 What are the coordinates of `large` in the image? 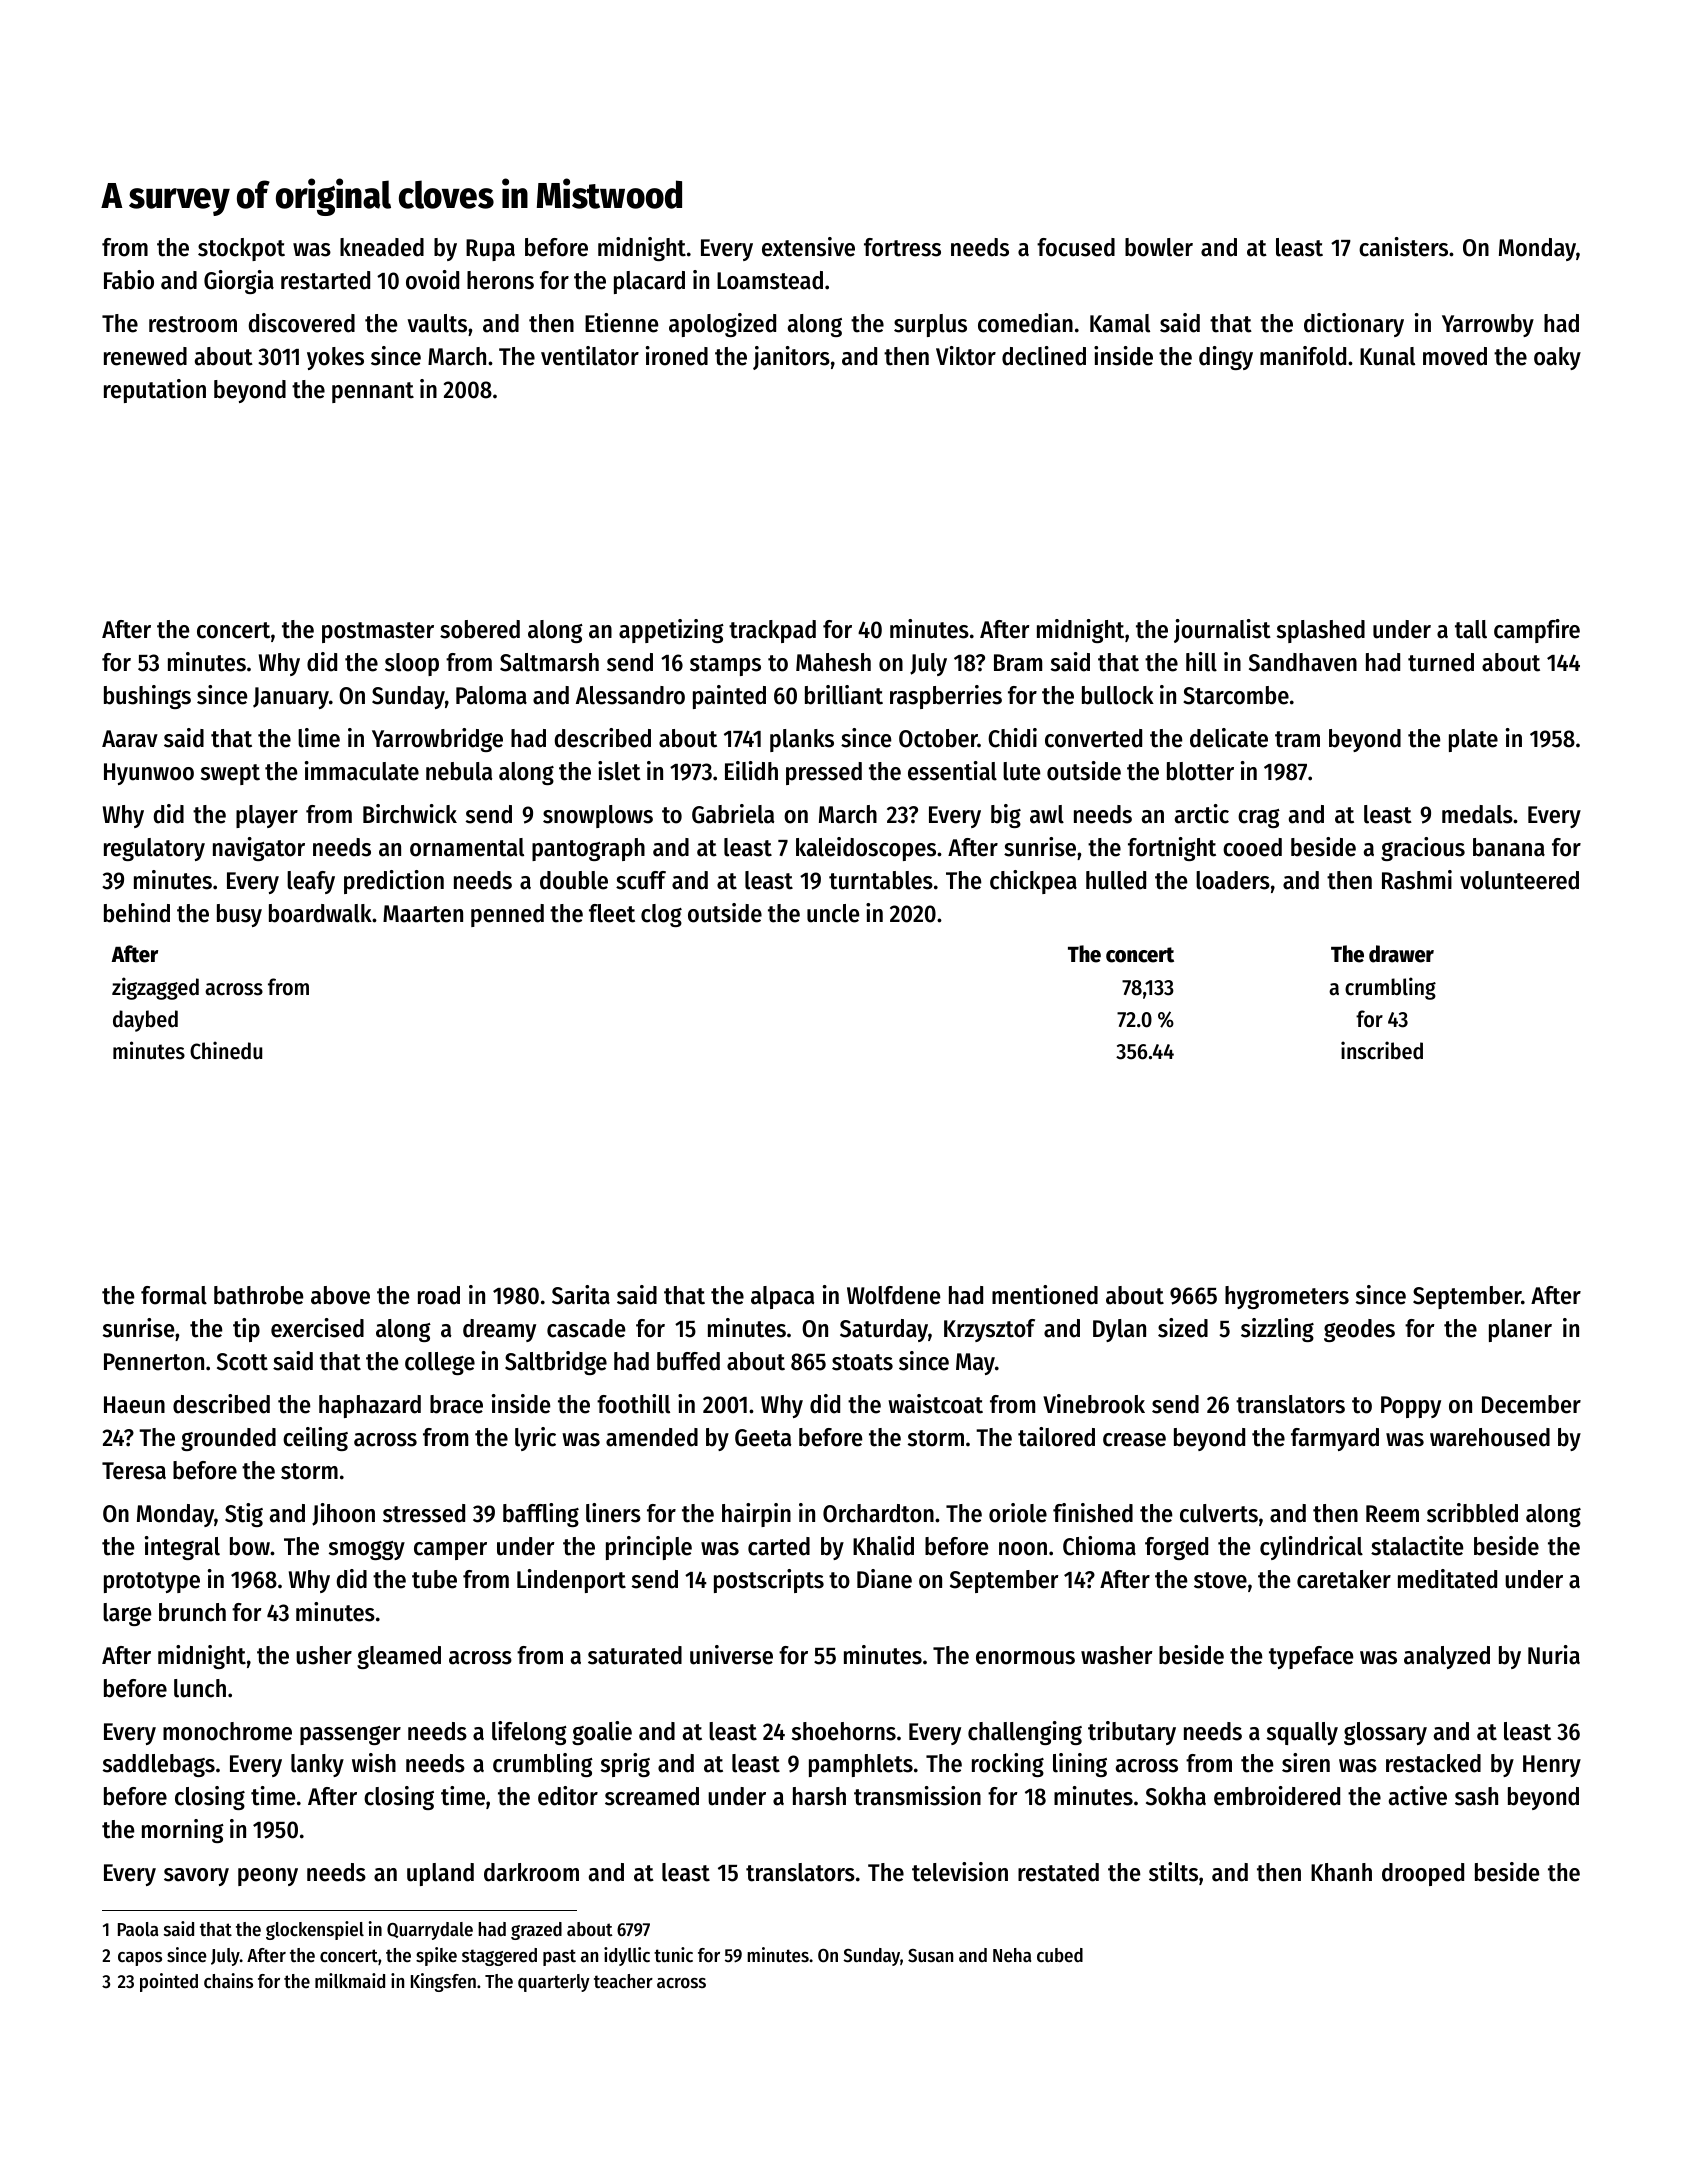 It's located at (127, 1614).
